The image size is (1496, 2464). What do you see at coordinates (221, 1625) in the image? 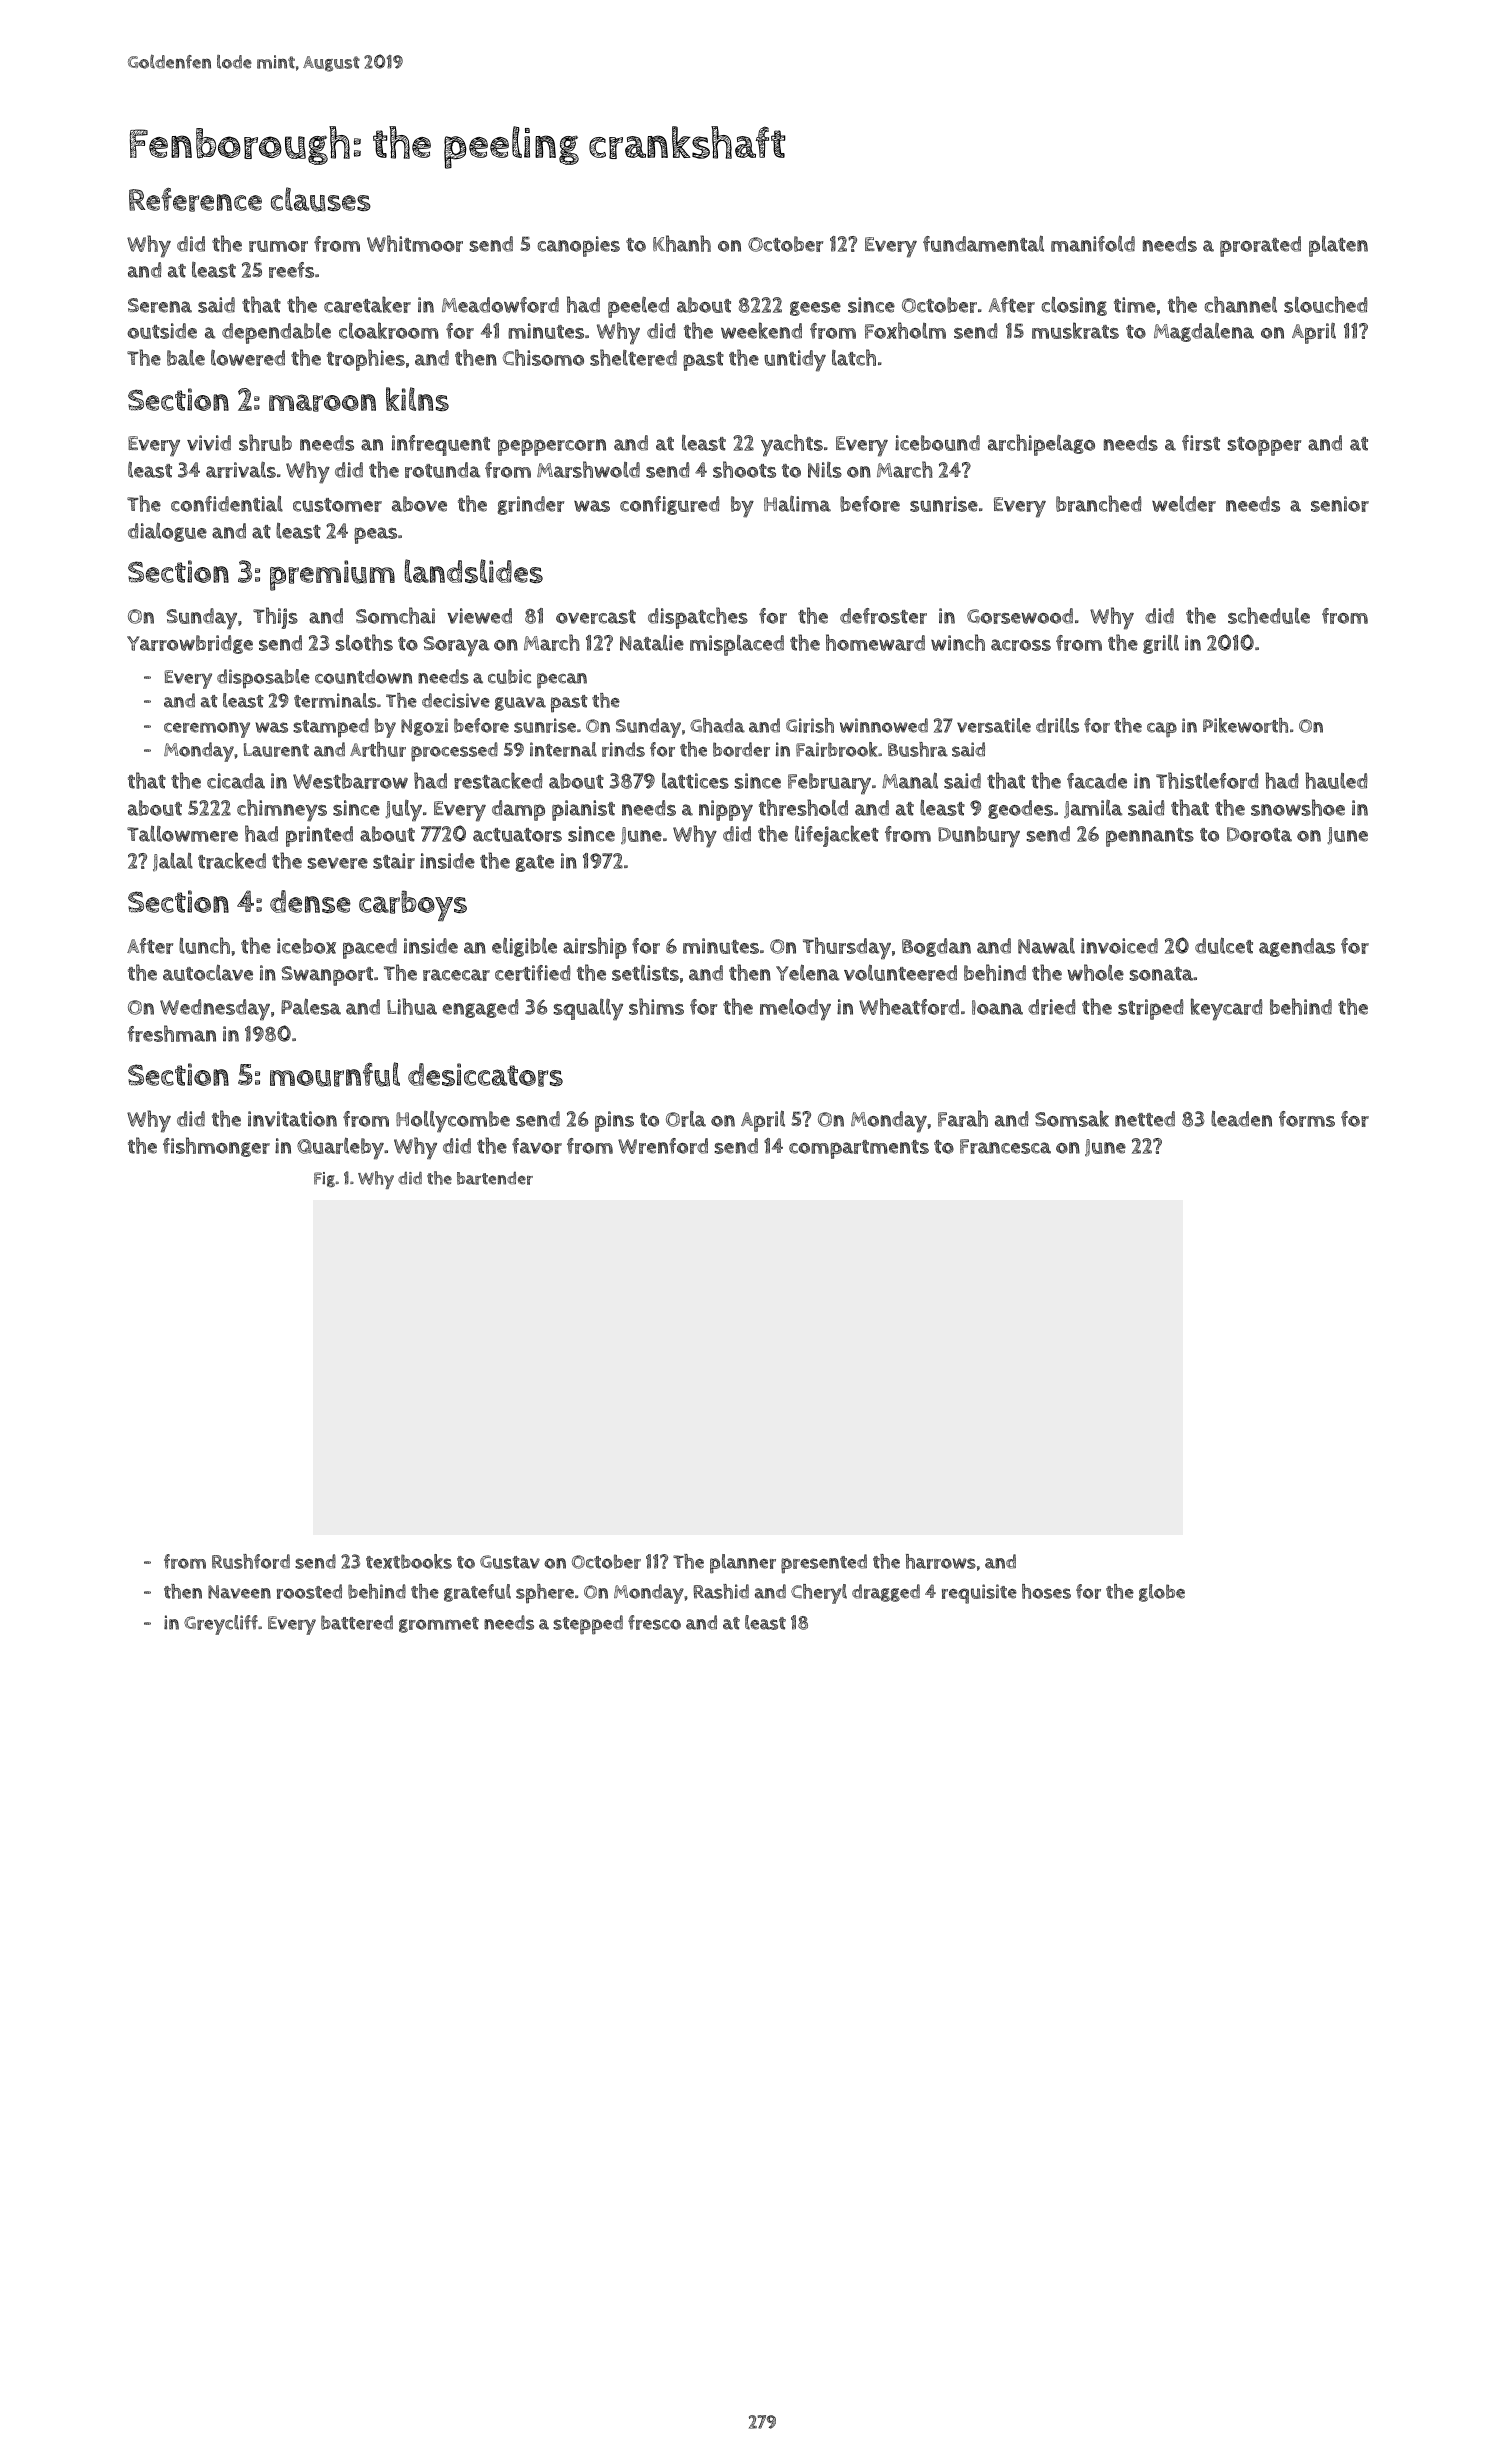
I see `Greycliff` at bounding box center [221, 1625].
